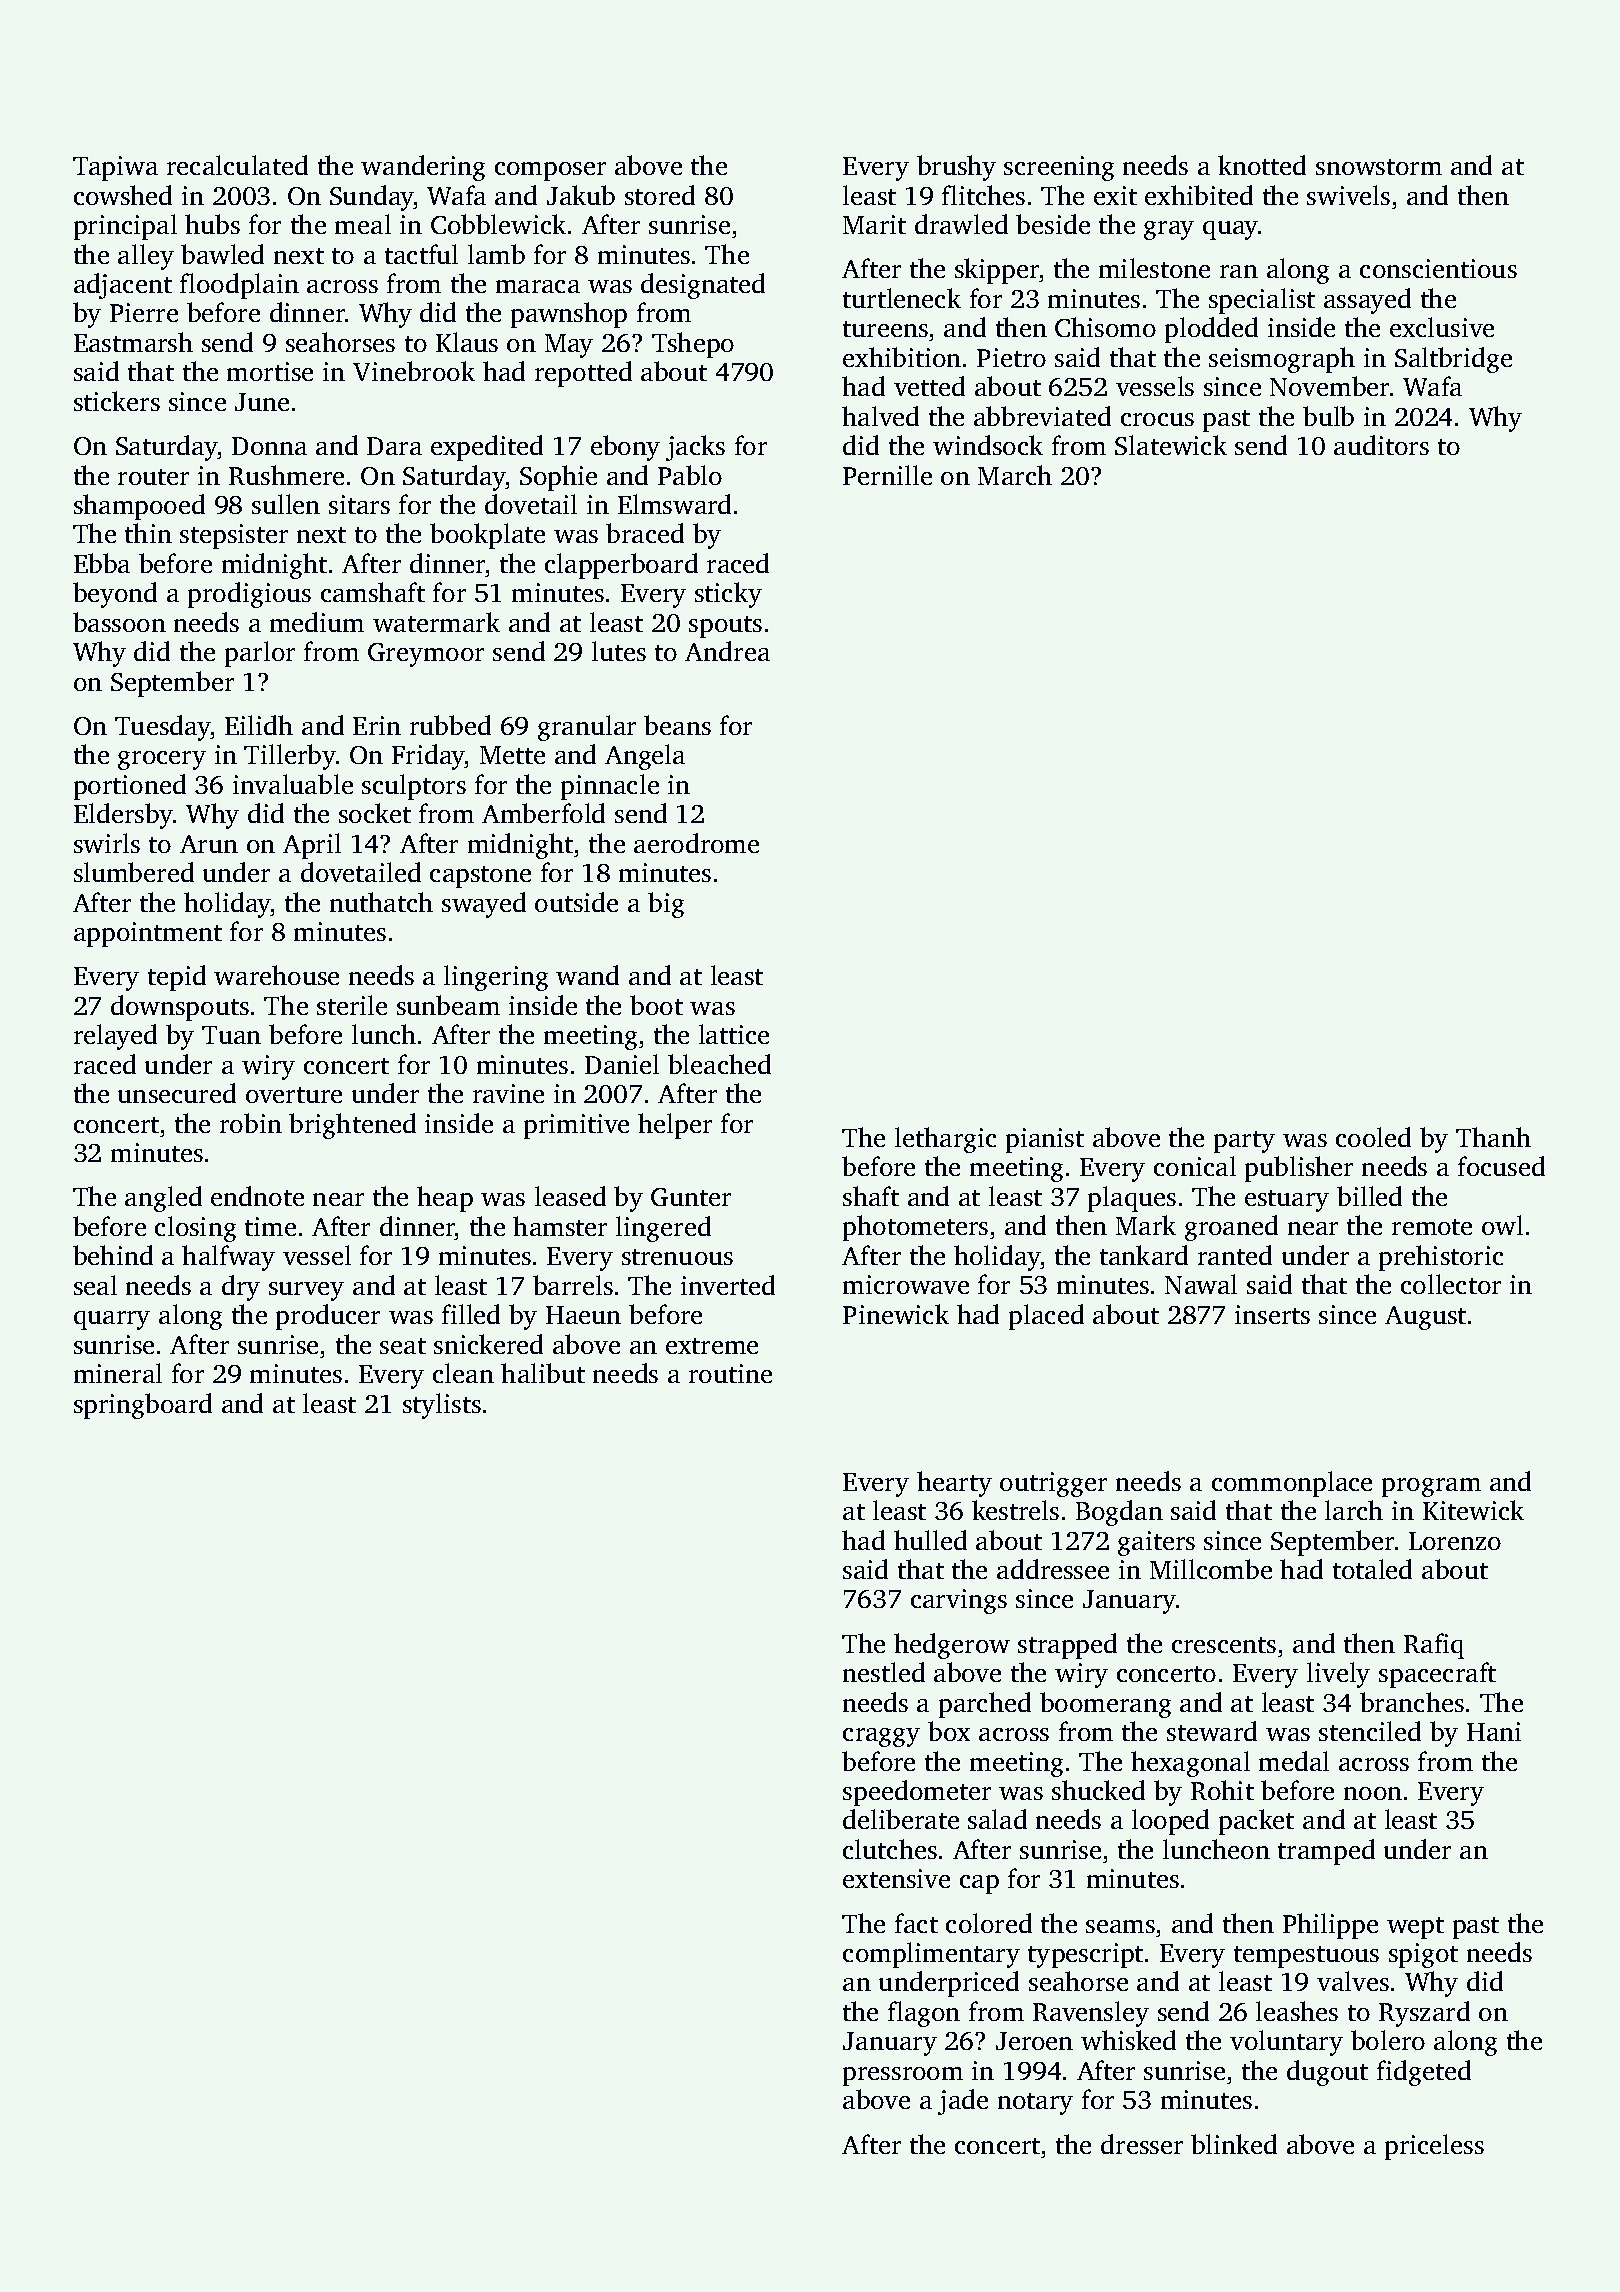 The height and width of the screenshot is (2292, 1620). What do you see at coordinates (896, 1878) in the screenshot?
I see `extensive` at bounding box center [896, 1878].
